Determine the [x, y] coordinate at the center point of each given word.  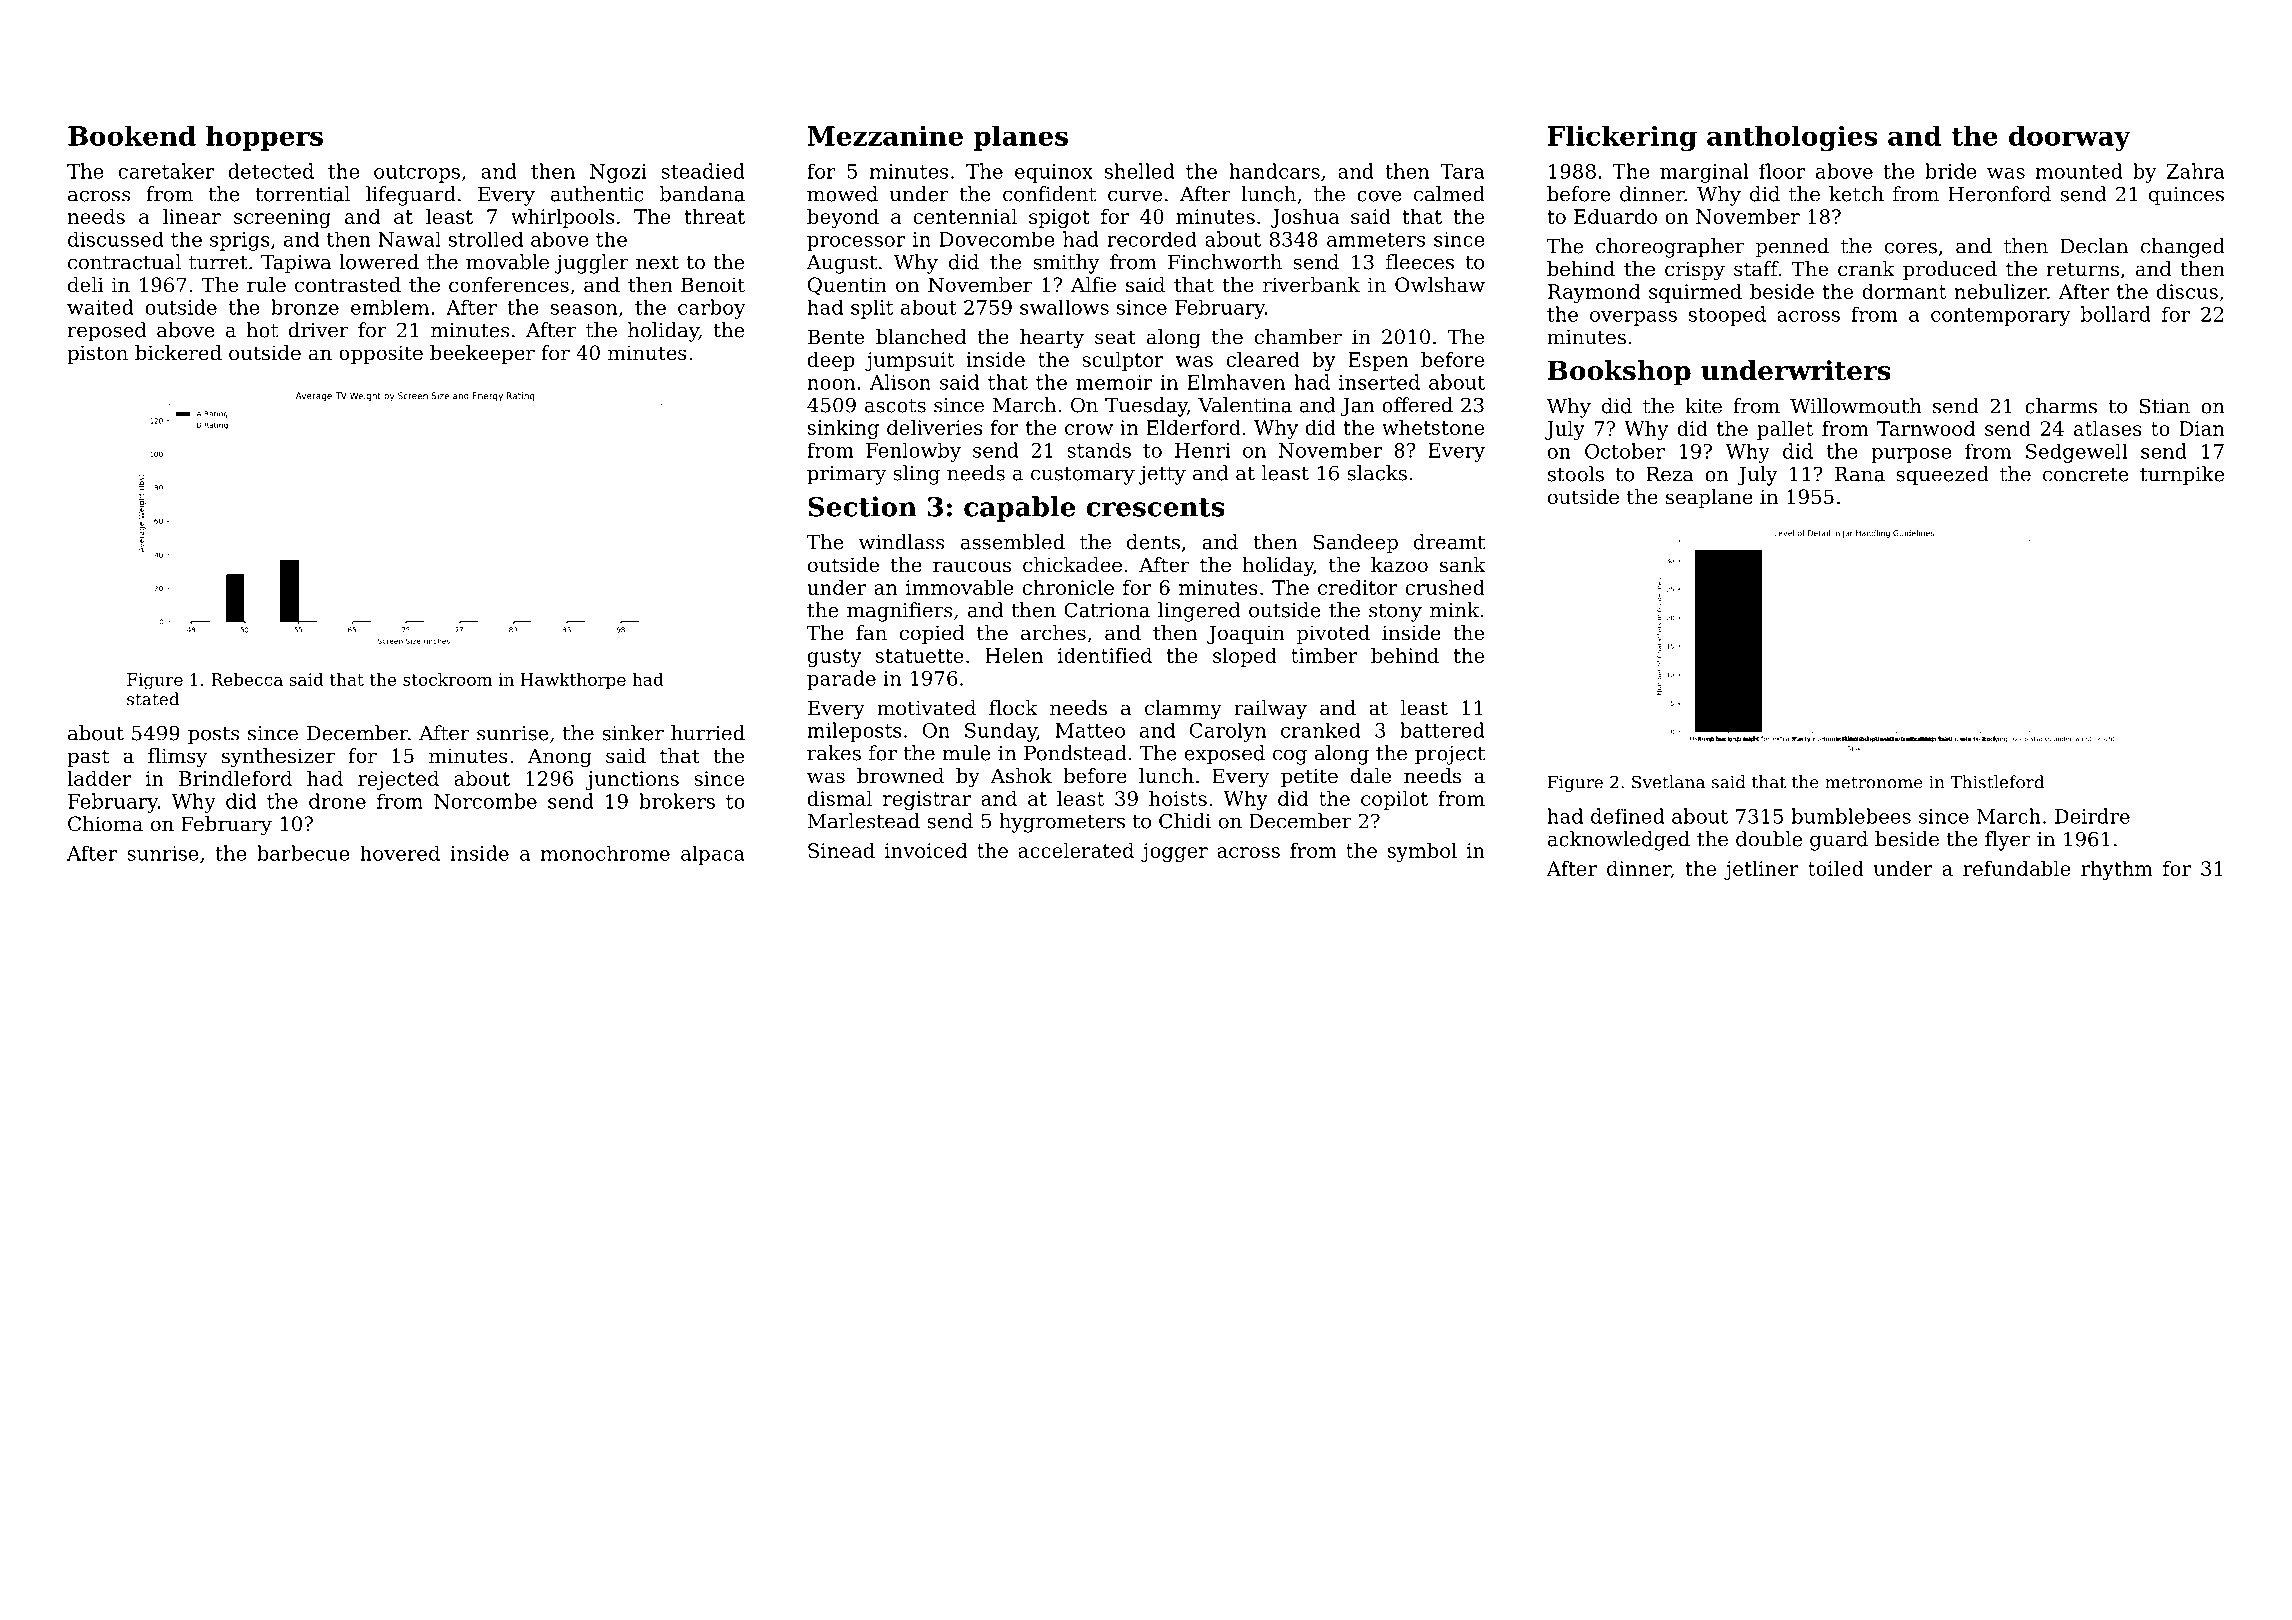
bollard [2116, 314]
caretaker [166, 171]
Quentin [847, 286]
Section [862, 506]
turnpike [2182, 476]
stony [1395, 613]
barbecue [303, 853]
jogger [1174, 852]
